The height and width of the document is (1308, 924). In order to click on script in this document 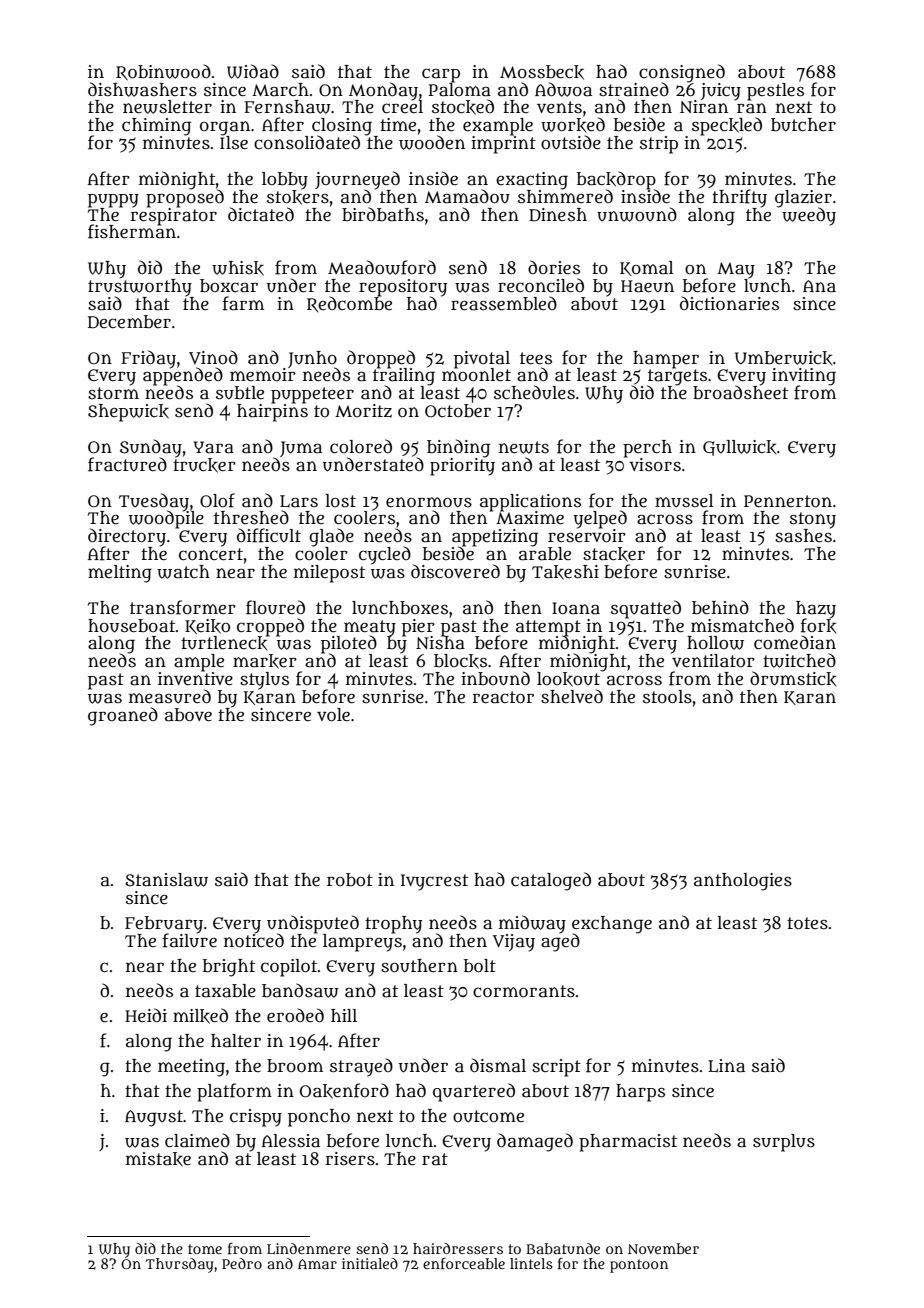, I will do `click(556, 1068)`.
